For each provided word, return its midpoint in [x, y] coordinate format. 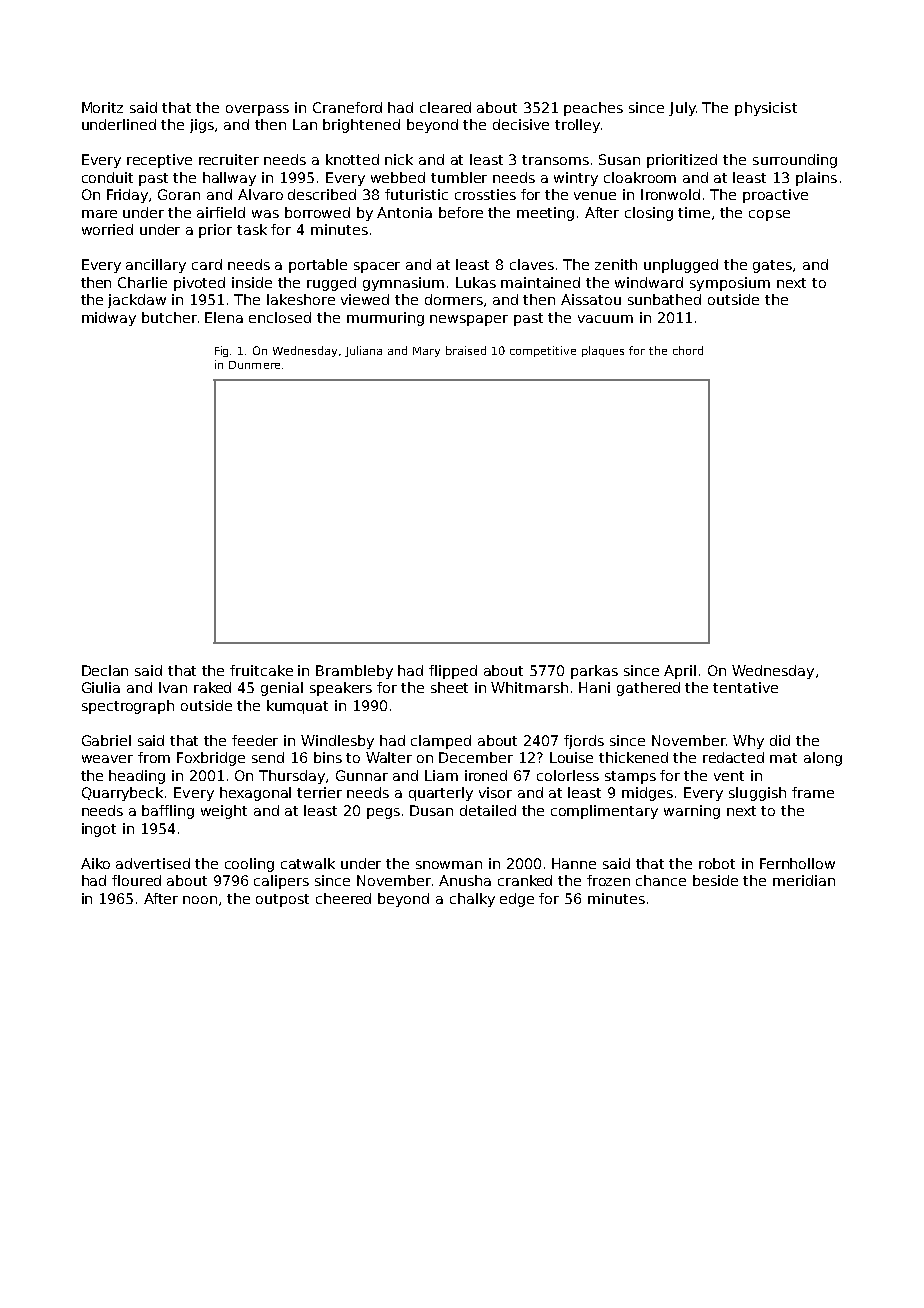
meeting [545, 214]
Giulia [101, 687]
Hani [594, 687]
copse [769, 215]
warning [692, 812]
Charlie [142, 282]
